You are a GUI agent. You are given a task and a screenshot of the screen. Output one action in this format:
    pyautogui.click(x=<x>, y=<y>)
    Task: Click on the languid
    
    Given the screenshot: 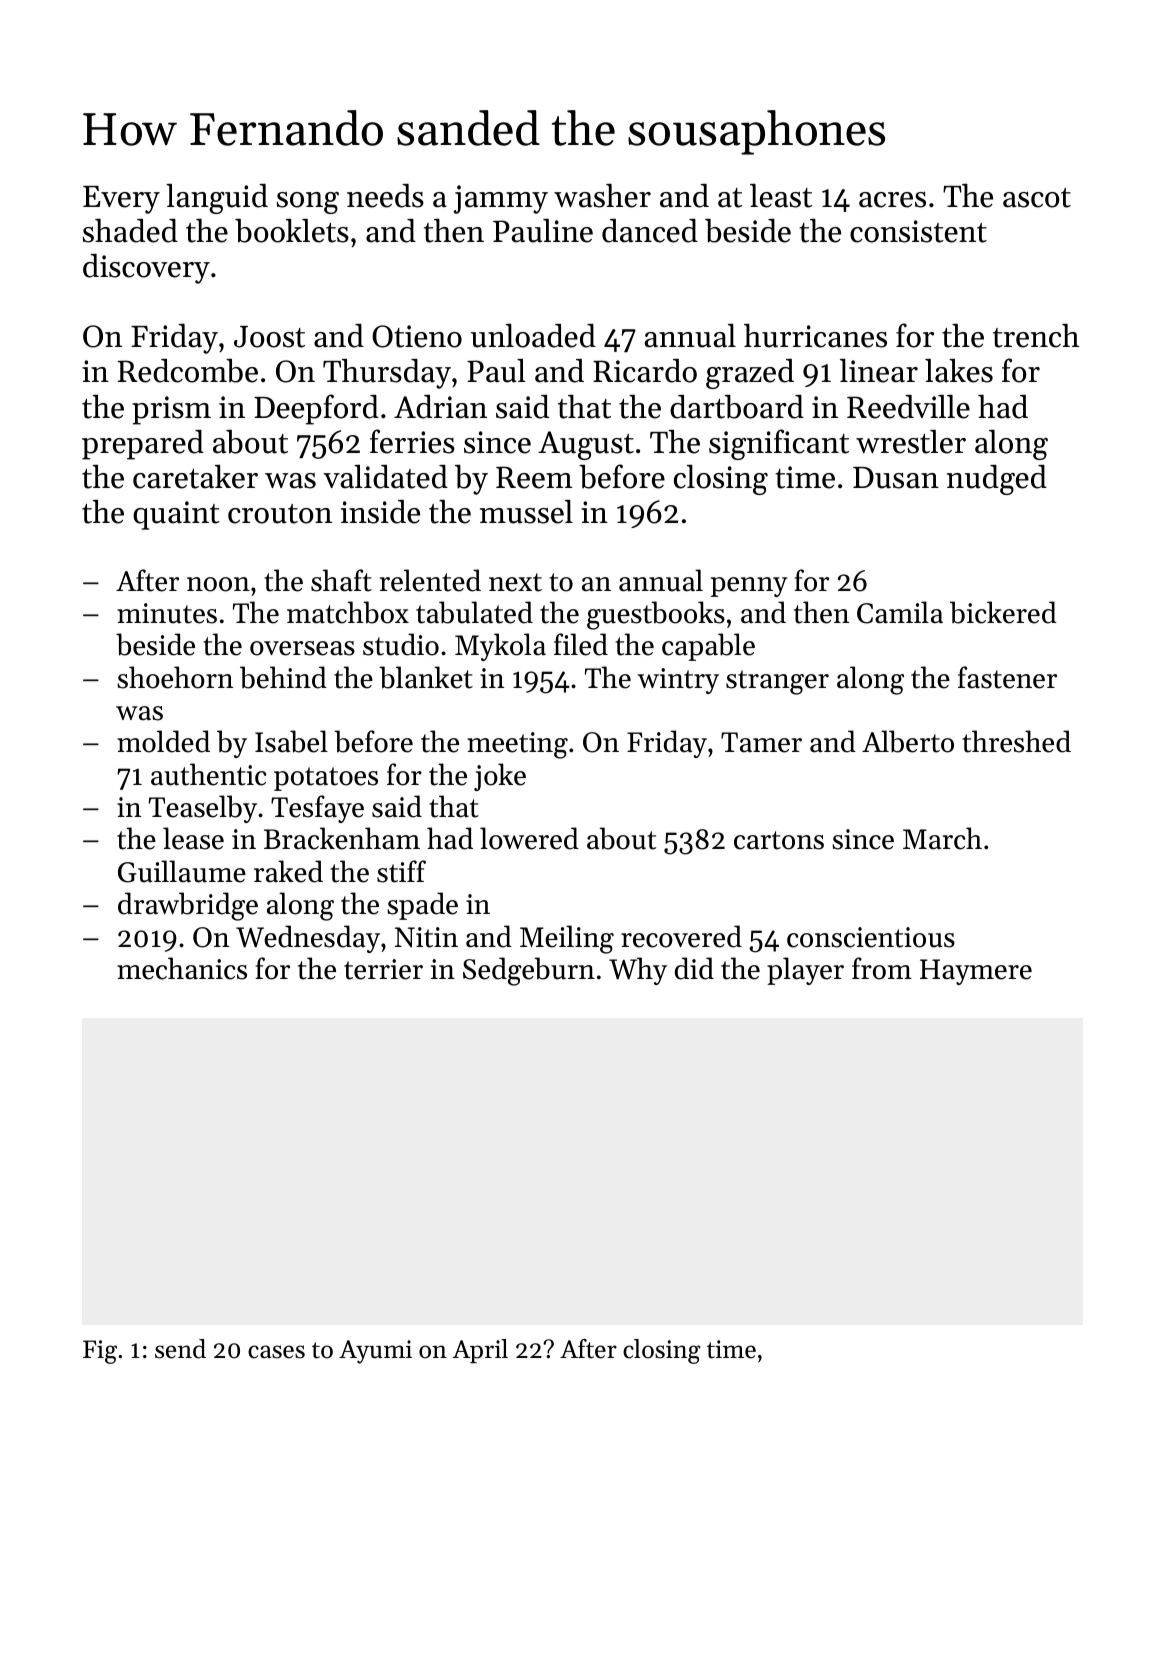 What is the action you would take?
    pyautogui.click(x=217, y=199)
